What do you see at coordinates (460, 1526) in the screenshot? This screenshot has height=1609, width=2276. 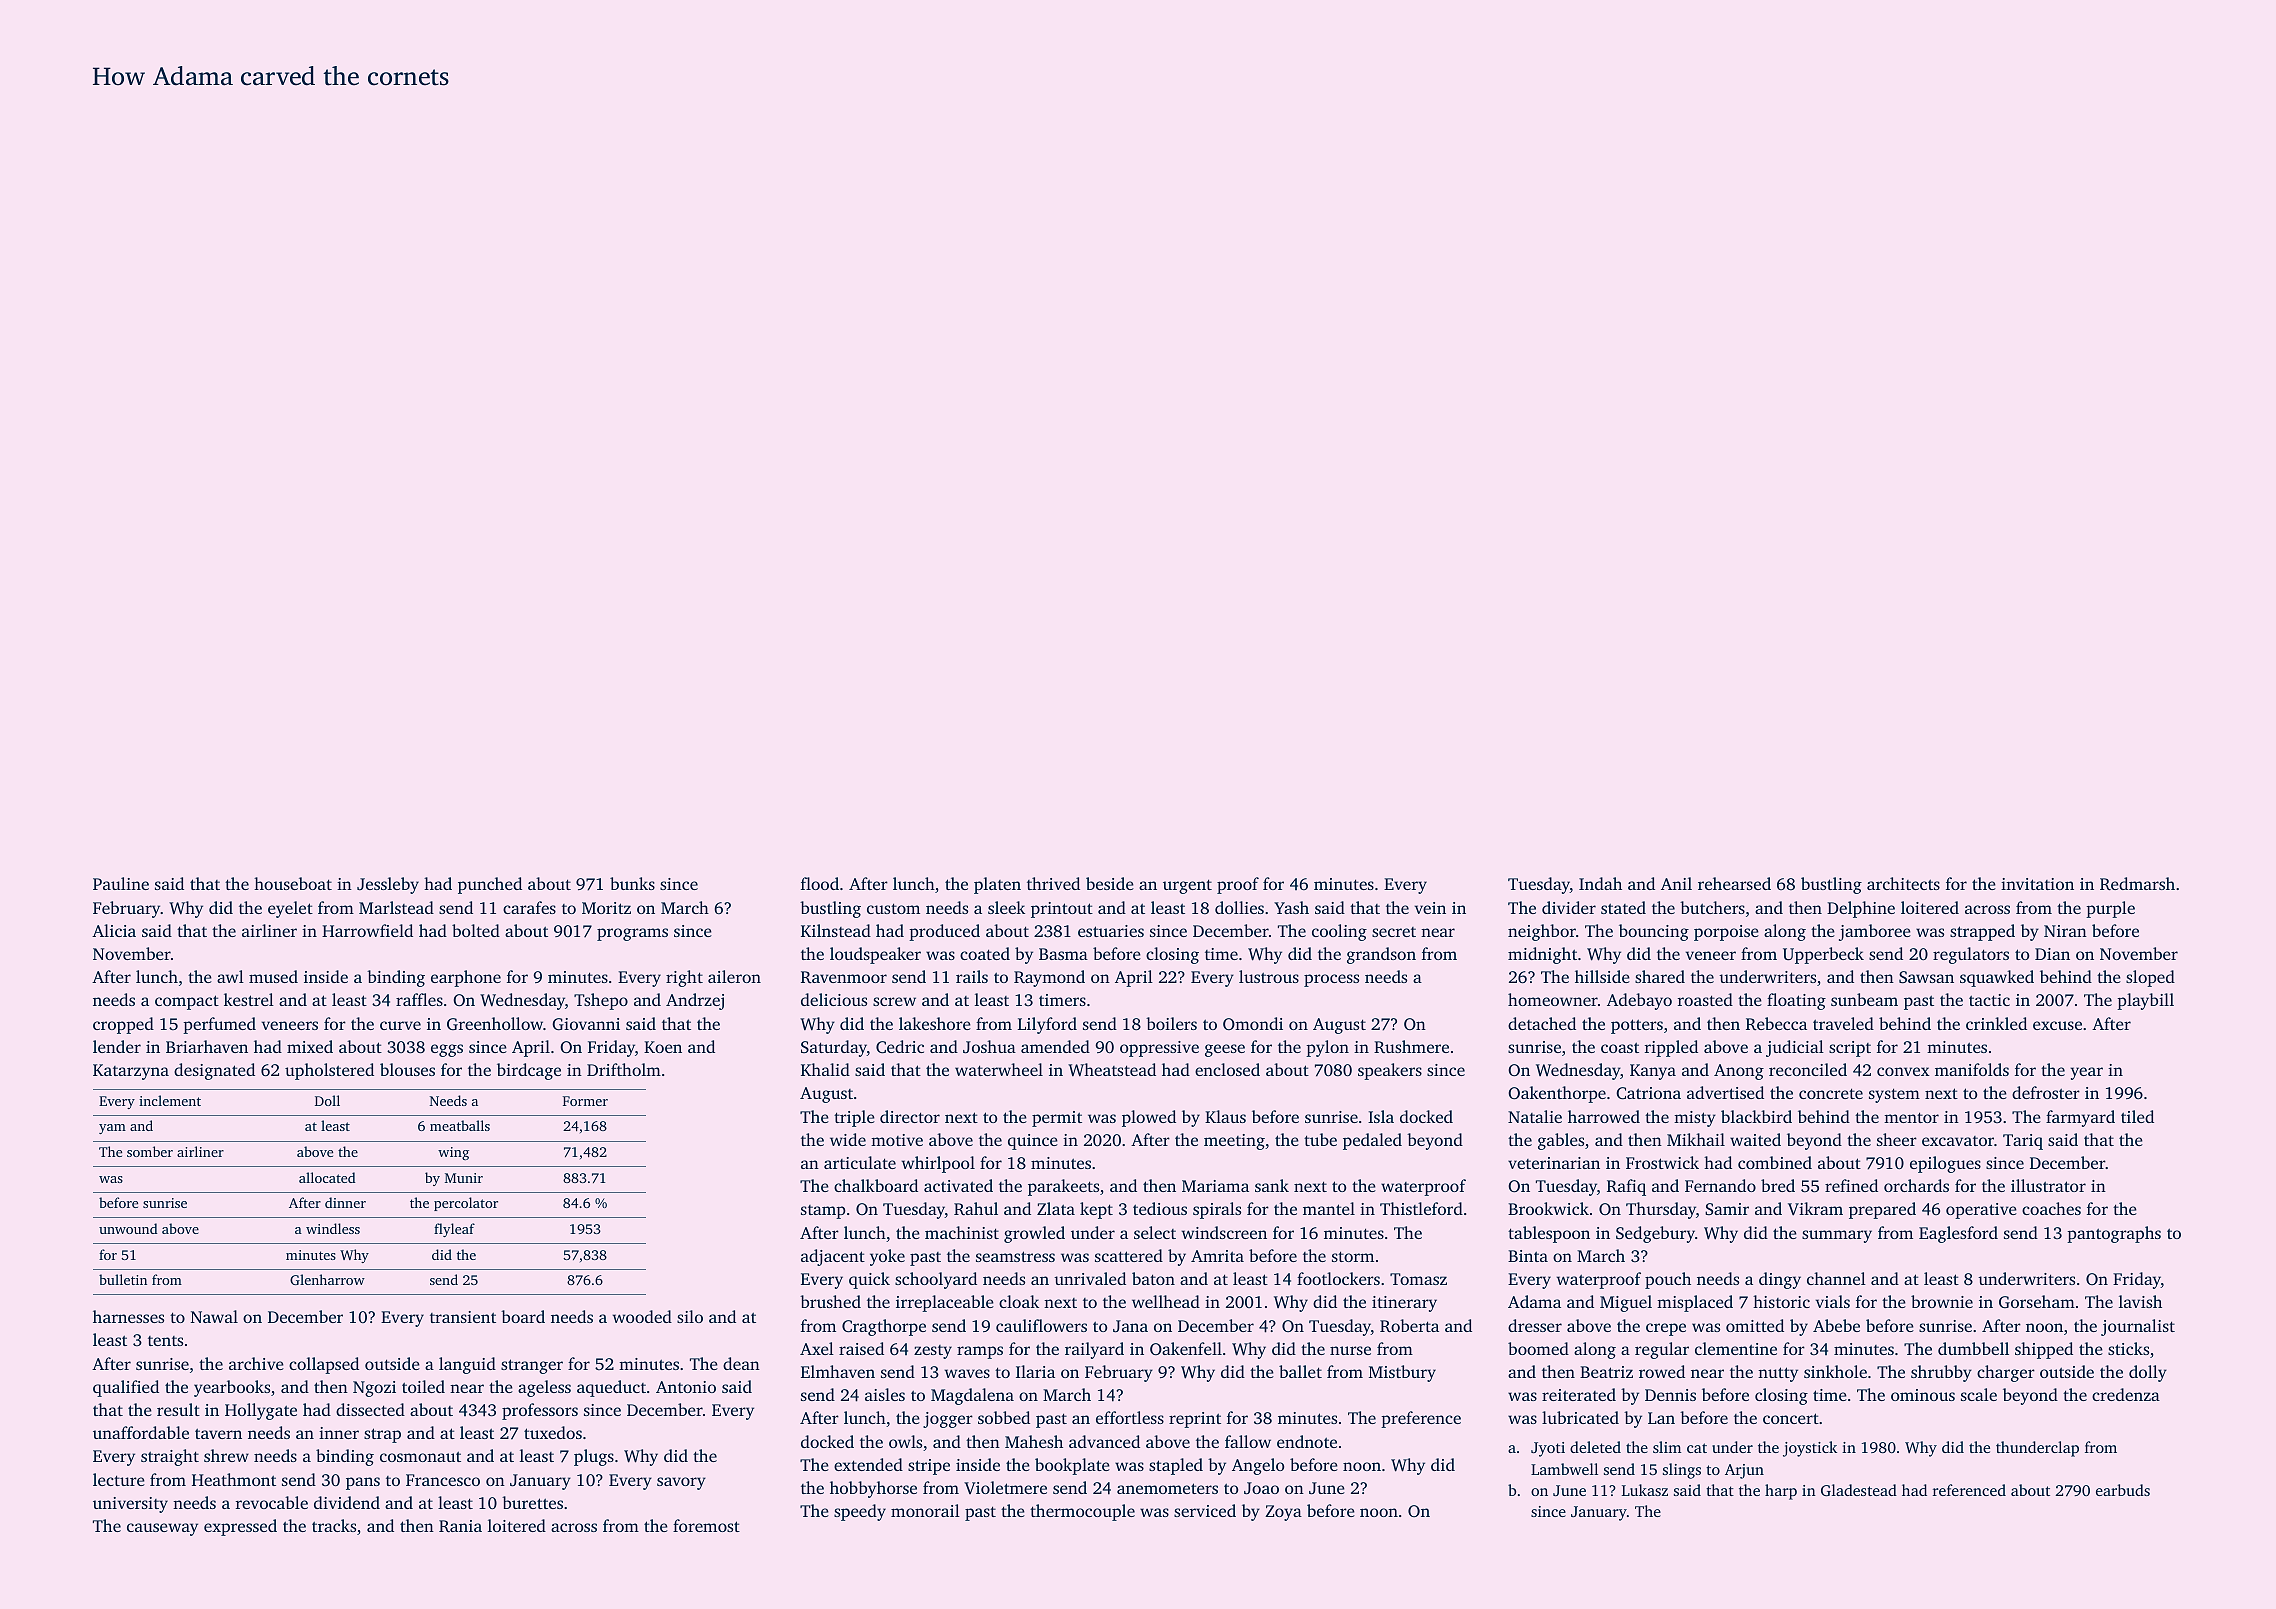 I see `Rania` at bounding box center [460, 1526].
